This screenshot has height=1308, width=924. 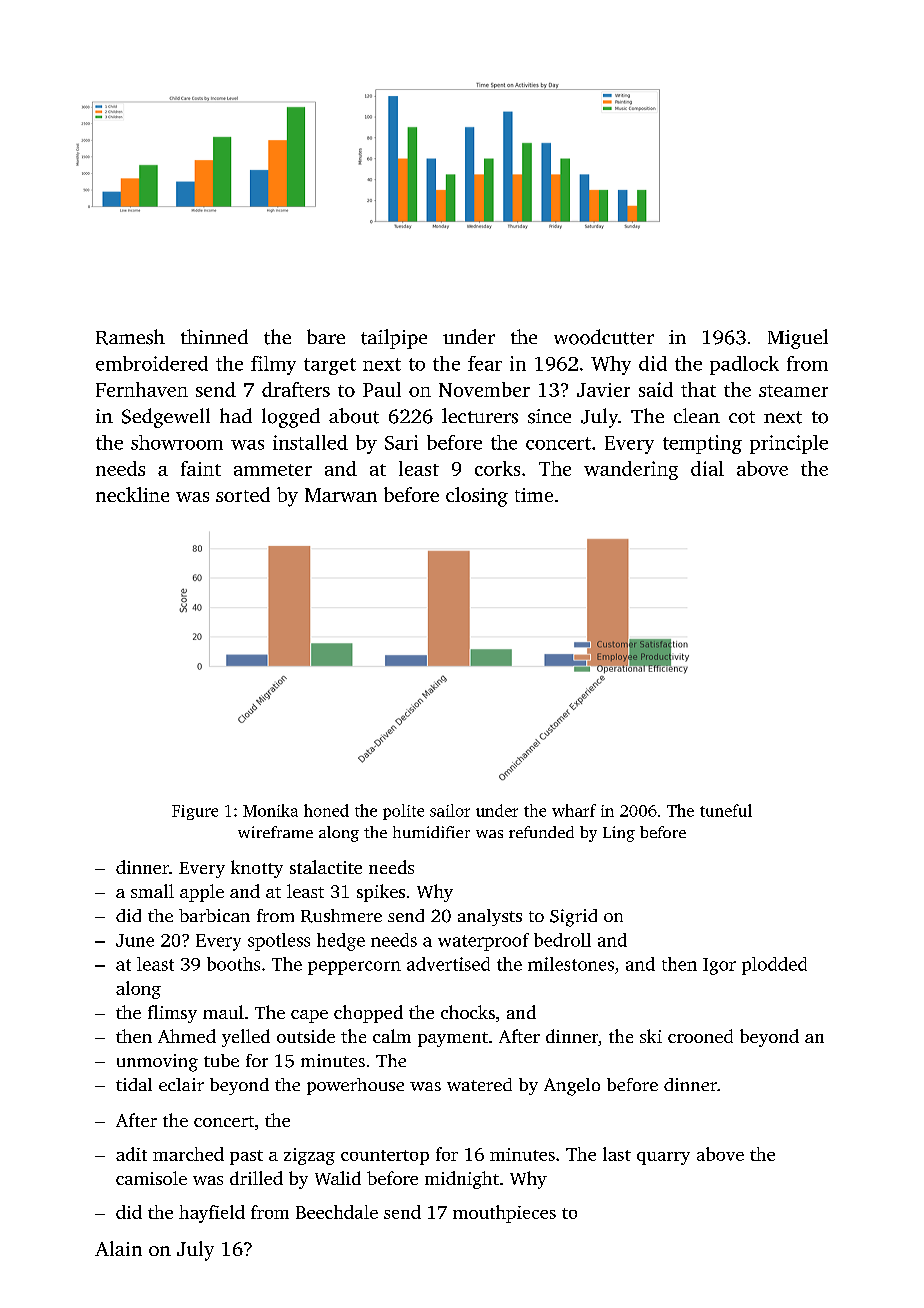 What do you see at coordinates (707, 468) in the screenshot?
I see `dial` at bounding box center [707, 468].
